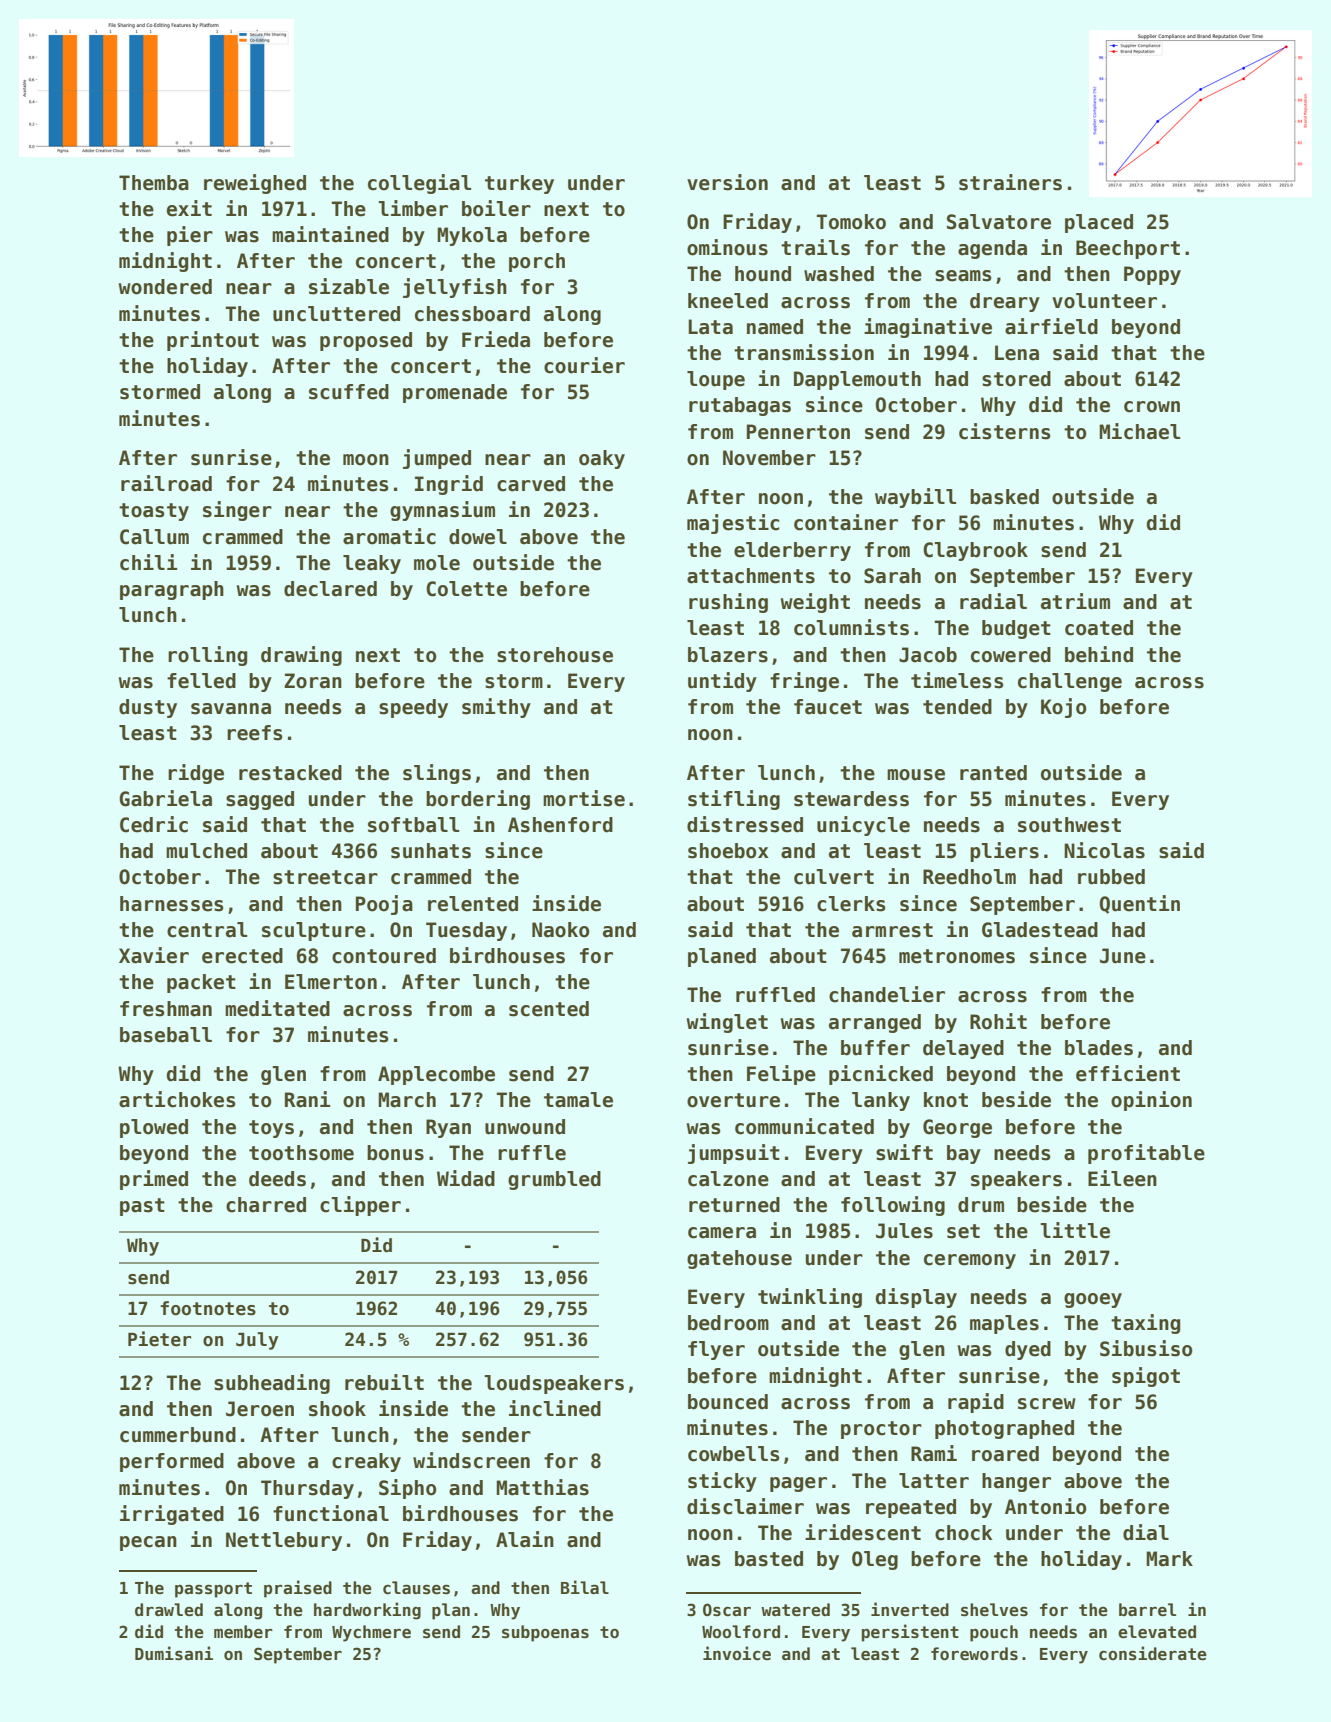  Describe the element at coordinates (1010, 182) in the document. I see `strainers` at that location.
